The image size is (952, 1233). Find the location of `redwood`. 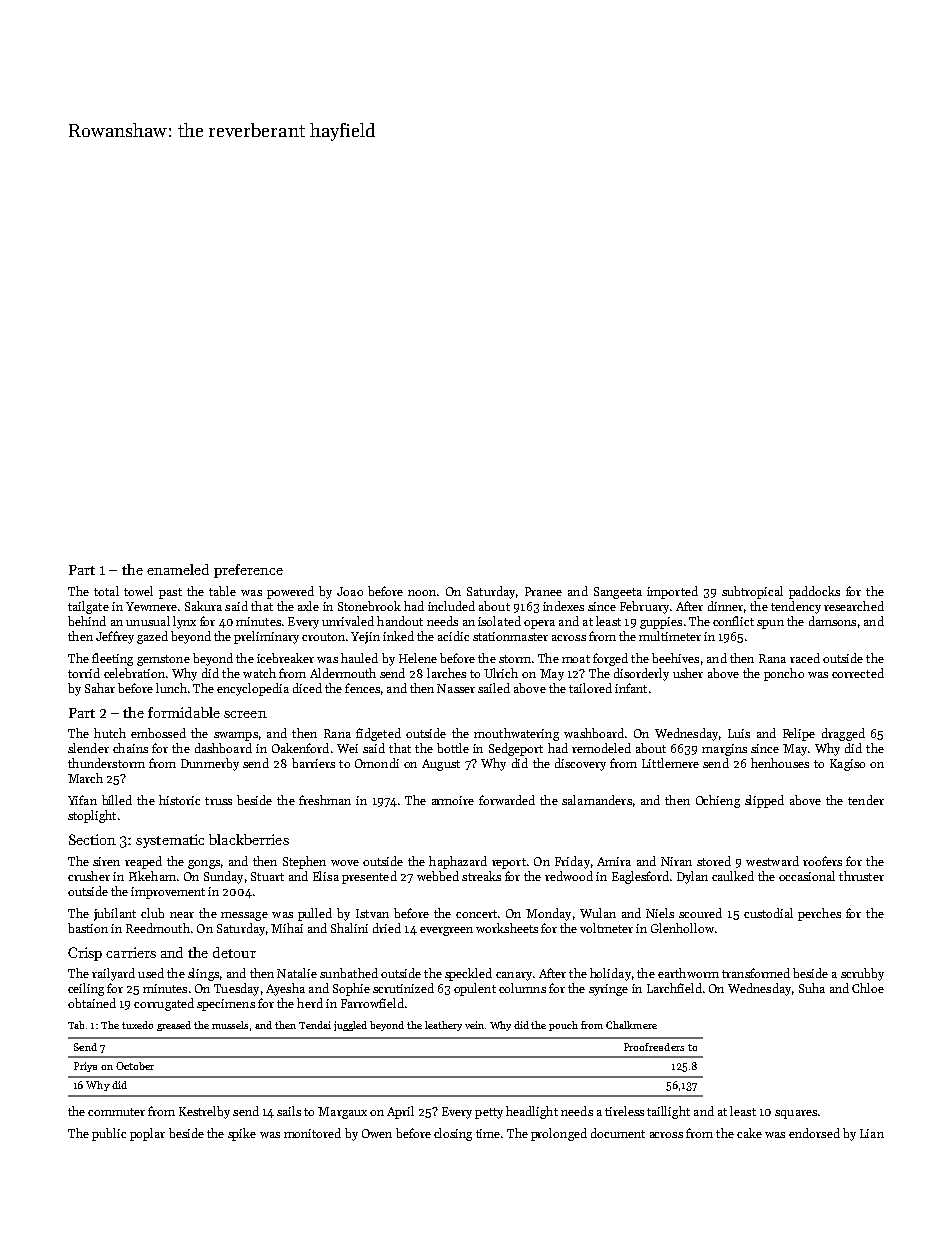

redwood is located at coordinates (569, 876).
